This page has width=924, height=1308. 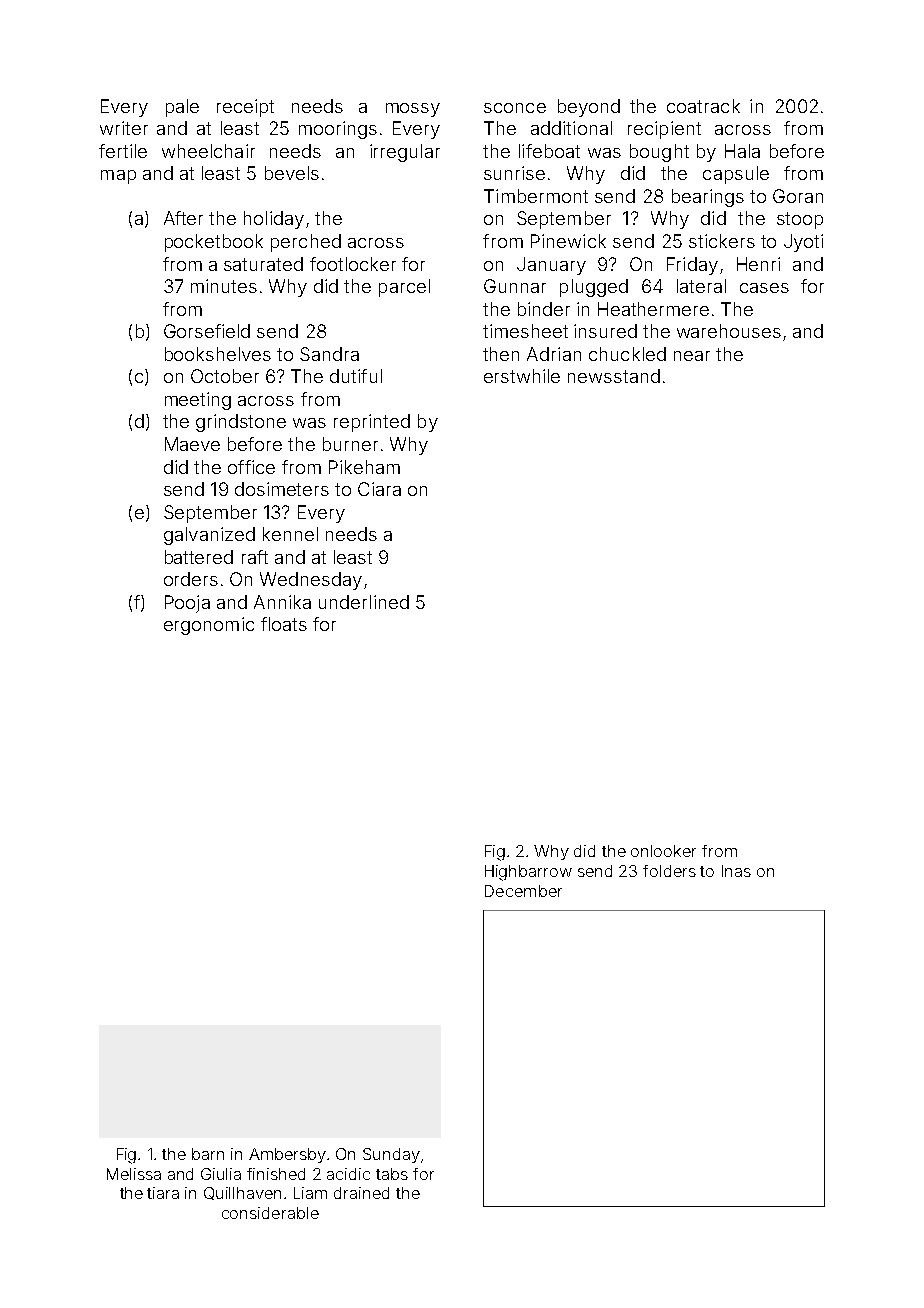 I want to click on considerable, so click(x=270, y=1213).
